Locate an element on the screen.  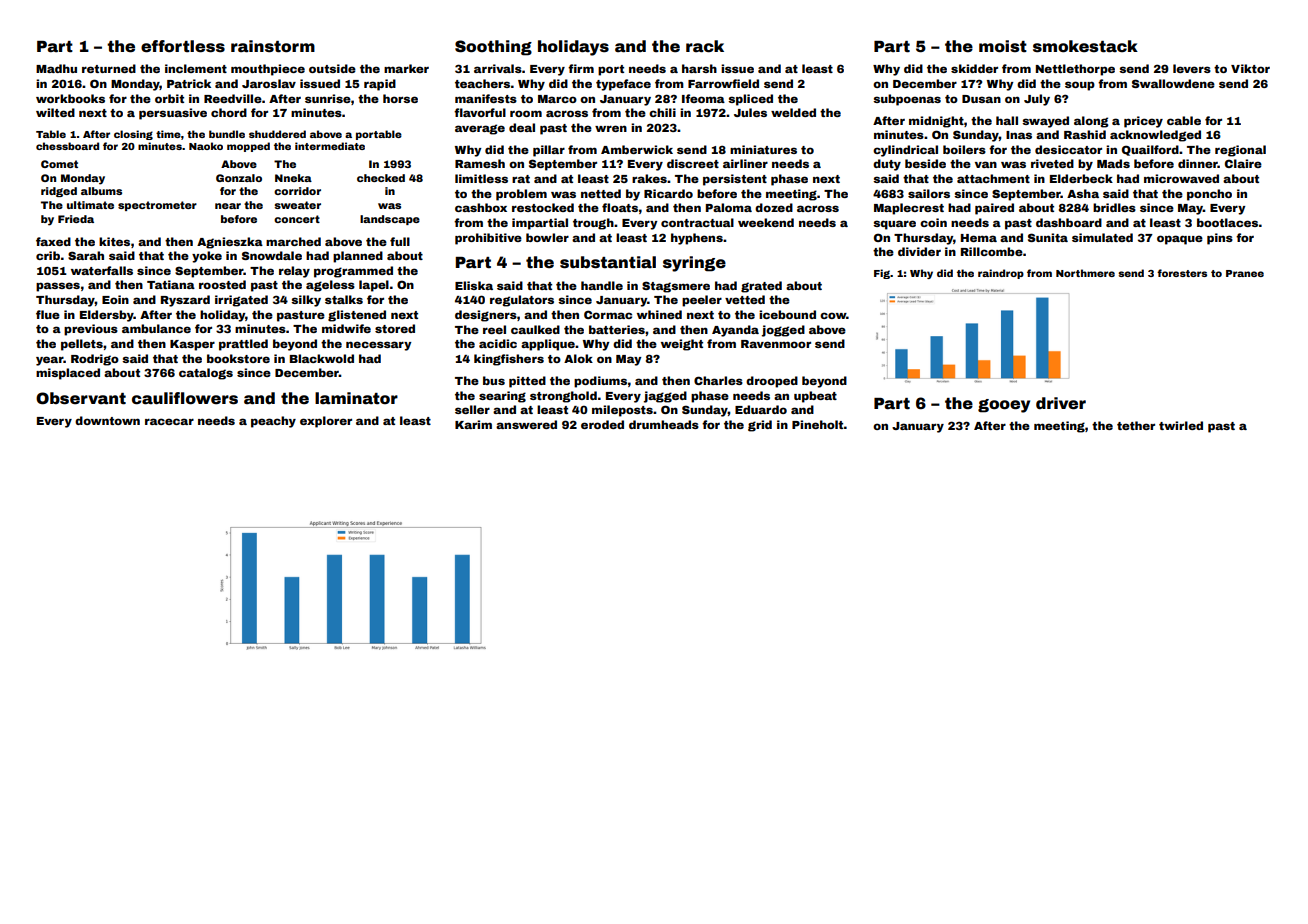
cylindrical is located at coordinates (905, 151).
